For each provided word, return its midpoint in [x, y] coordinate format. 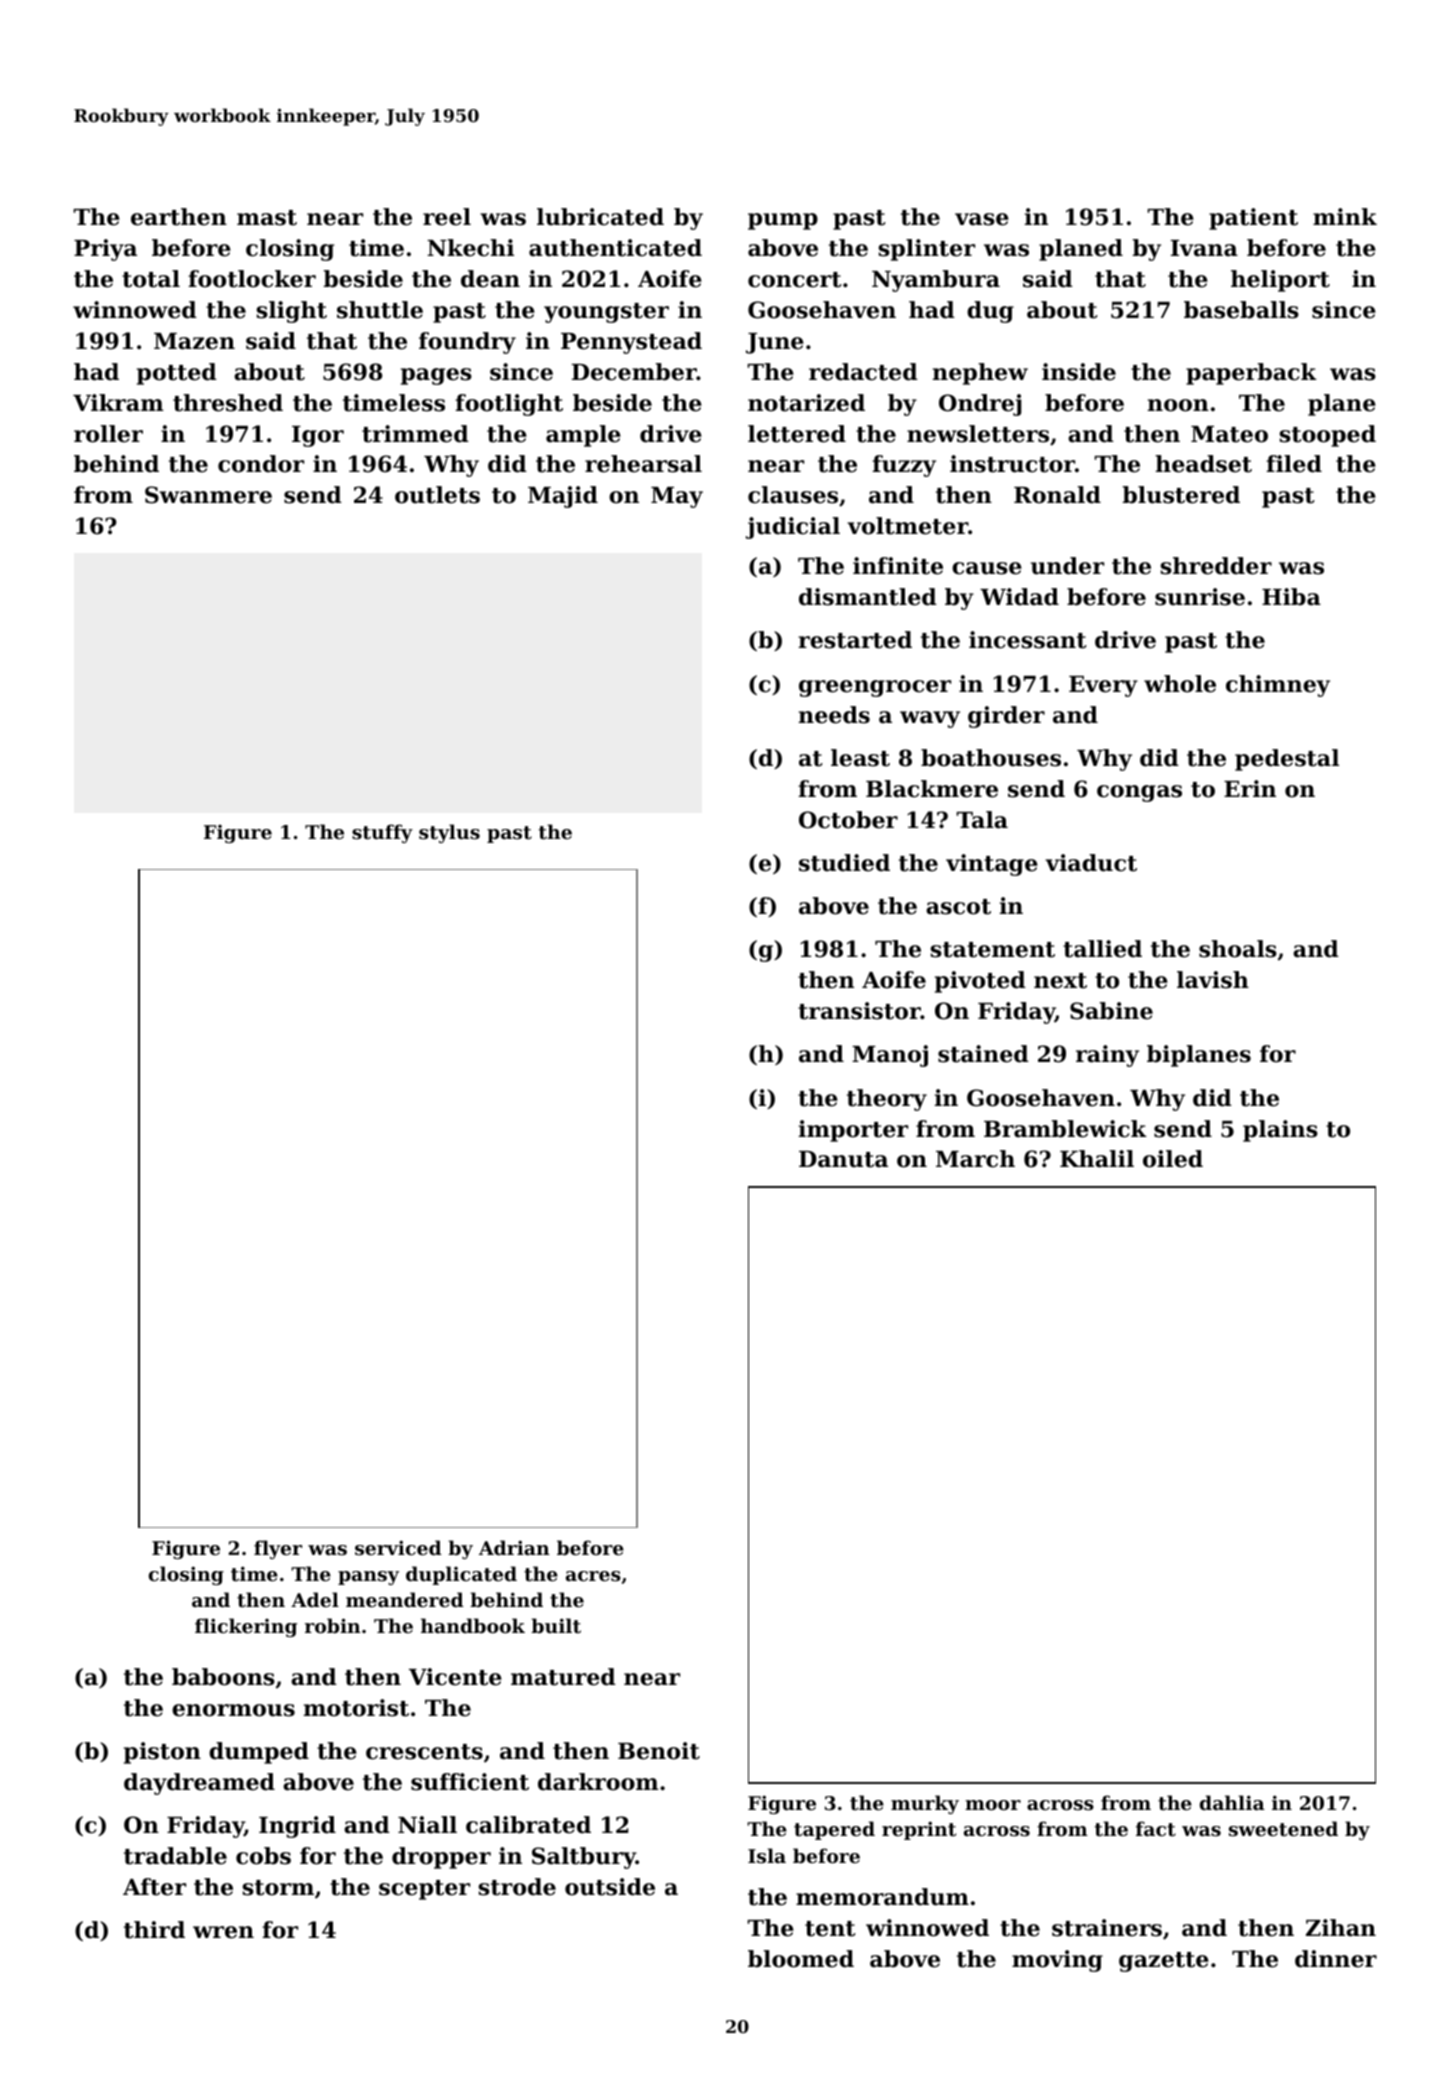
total [151, 279]
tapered [834, 1830]
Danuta [843, 1159]
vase [982, 219]
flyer [278, 1549]
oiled [1173, 1159]
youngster [606, 313]
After [154, 1887]
